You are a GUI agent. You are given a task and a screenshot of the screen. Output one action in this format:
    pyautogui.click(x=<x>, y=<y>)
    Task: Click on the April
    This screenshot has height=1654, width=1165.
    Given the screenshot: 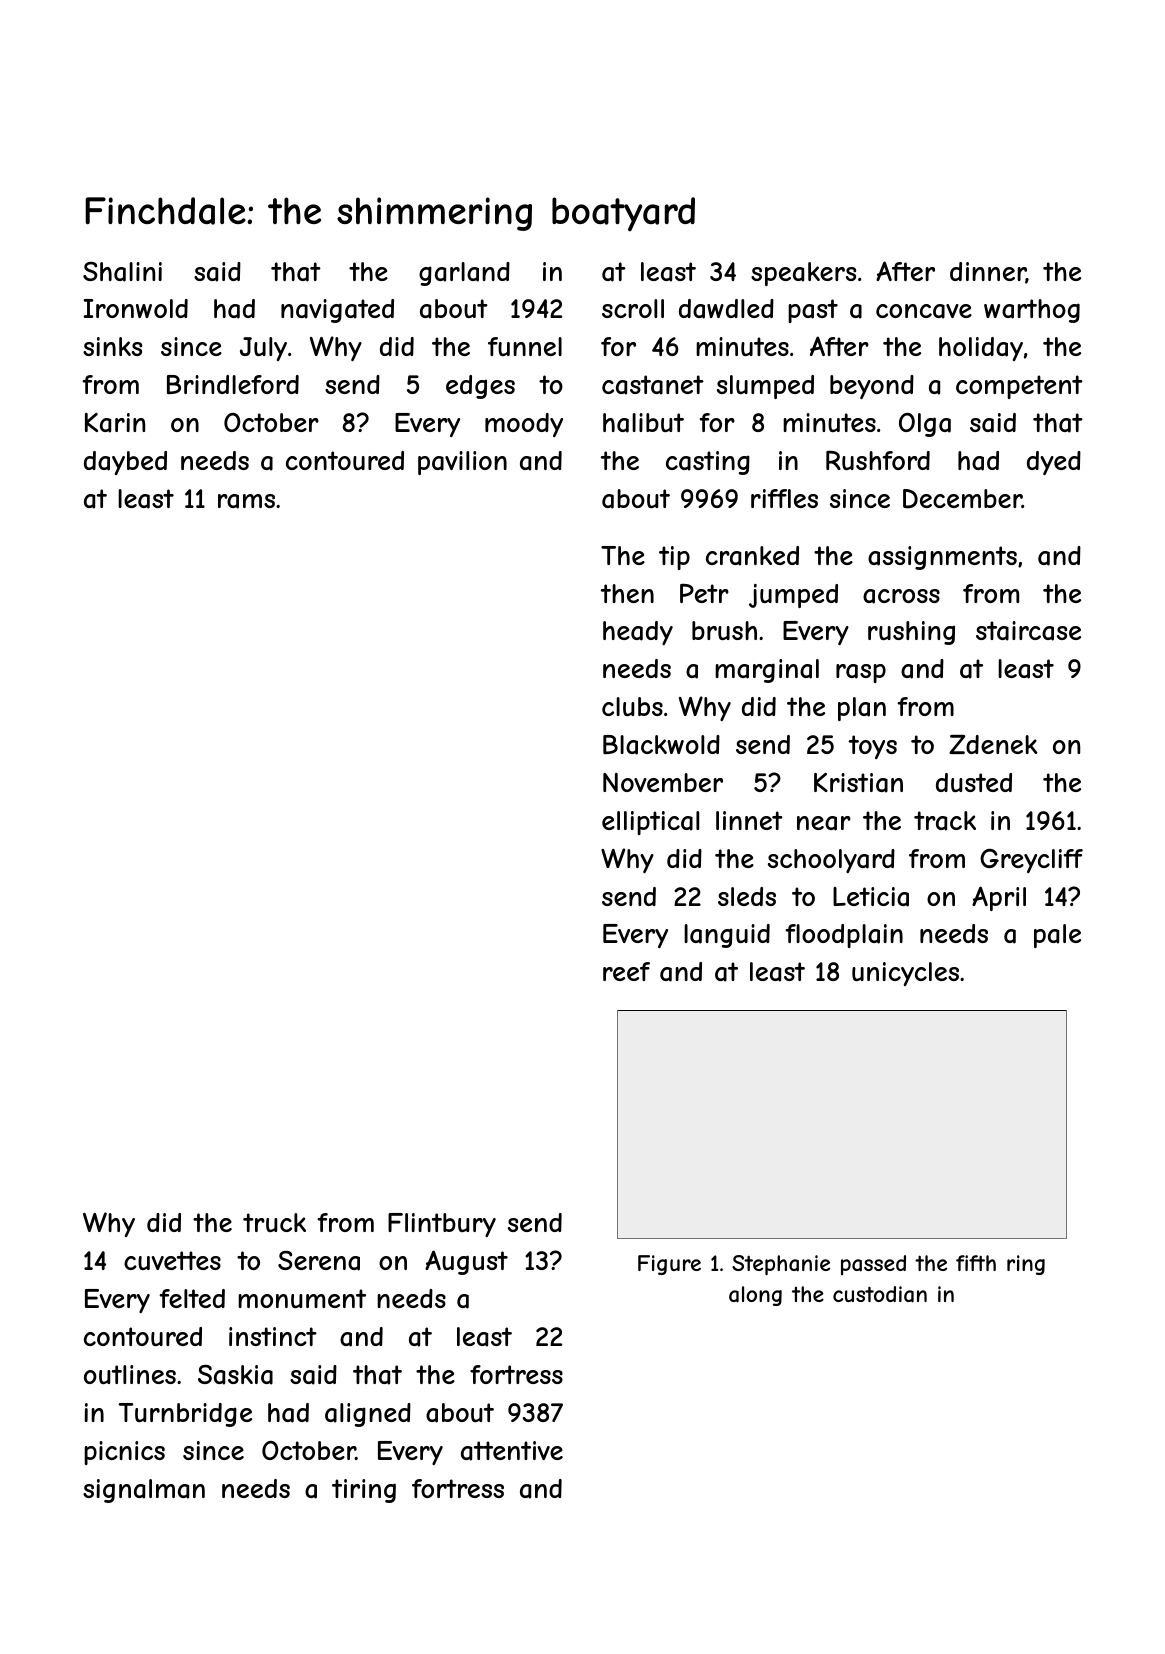 What is the action you would take?
    pyautogui.click(x=999, y=898)
